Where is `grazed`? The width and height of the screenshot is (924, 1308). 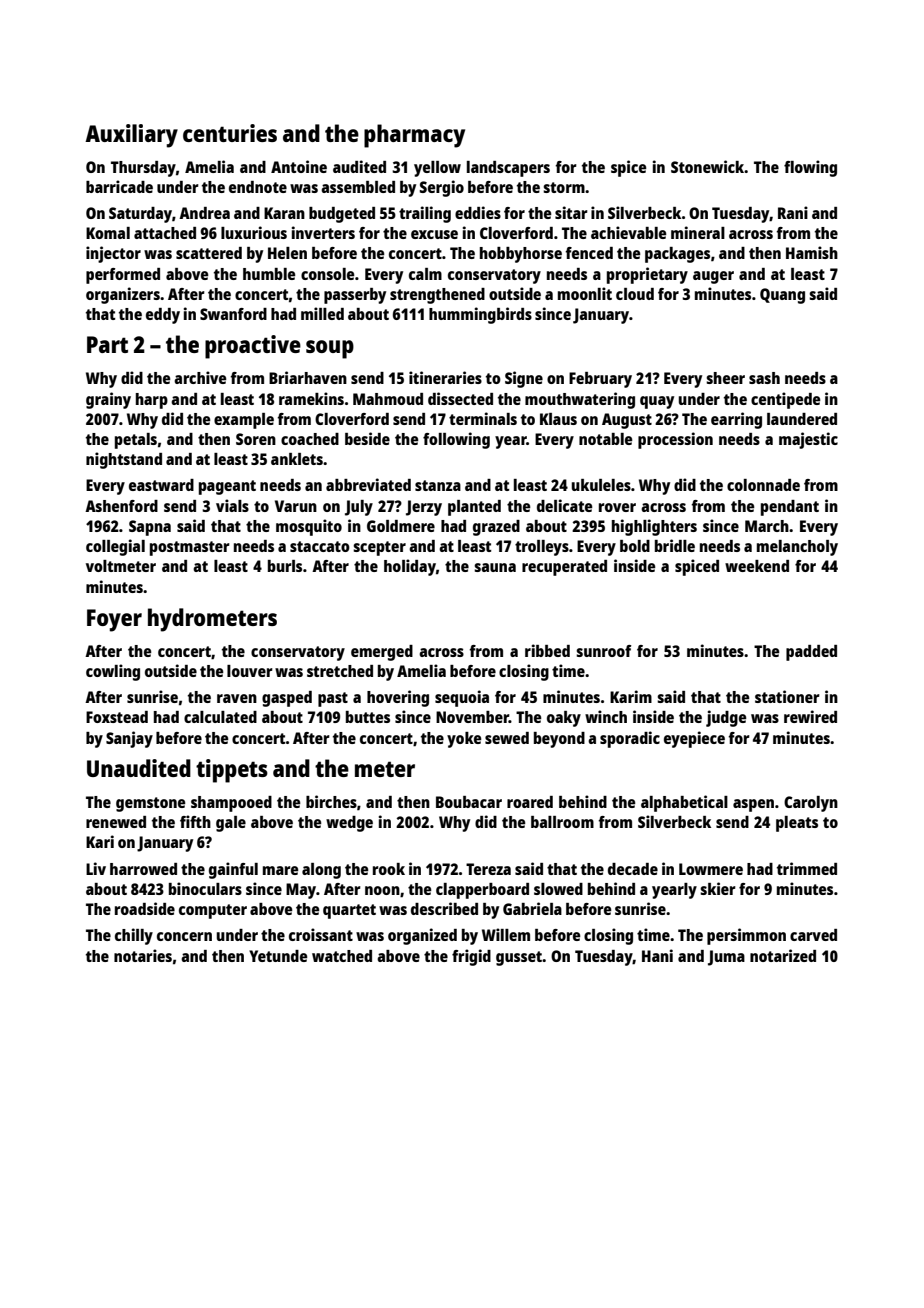 grazed is located at coordinates (496, 528).
